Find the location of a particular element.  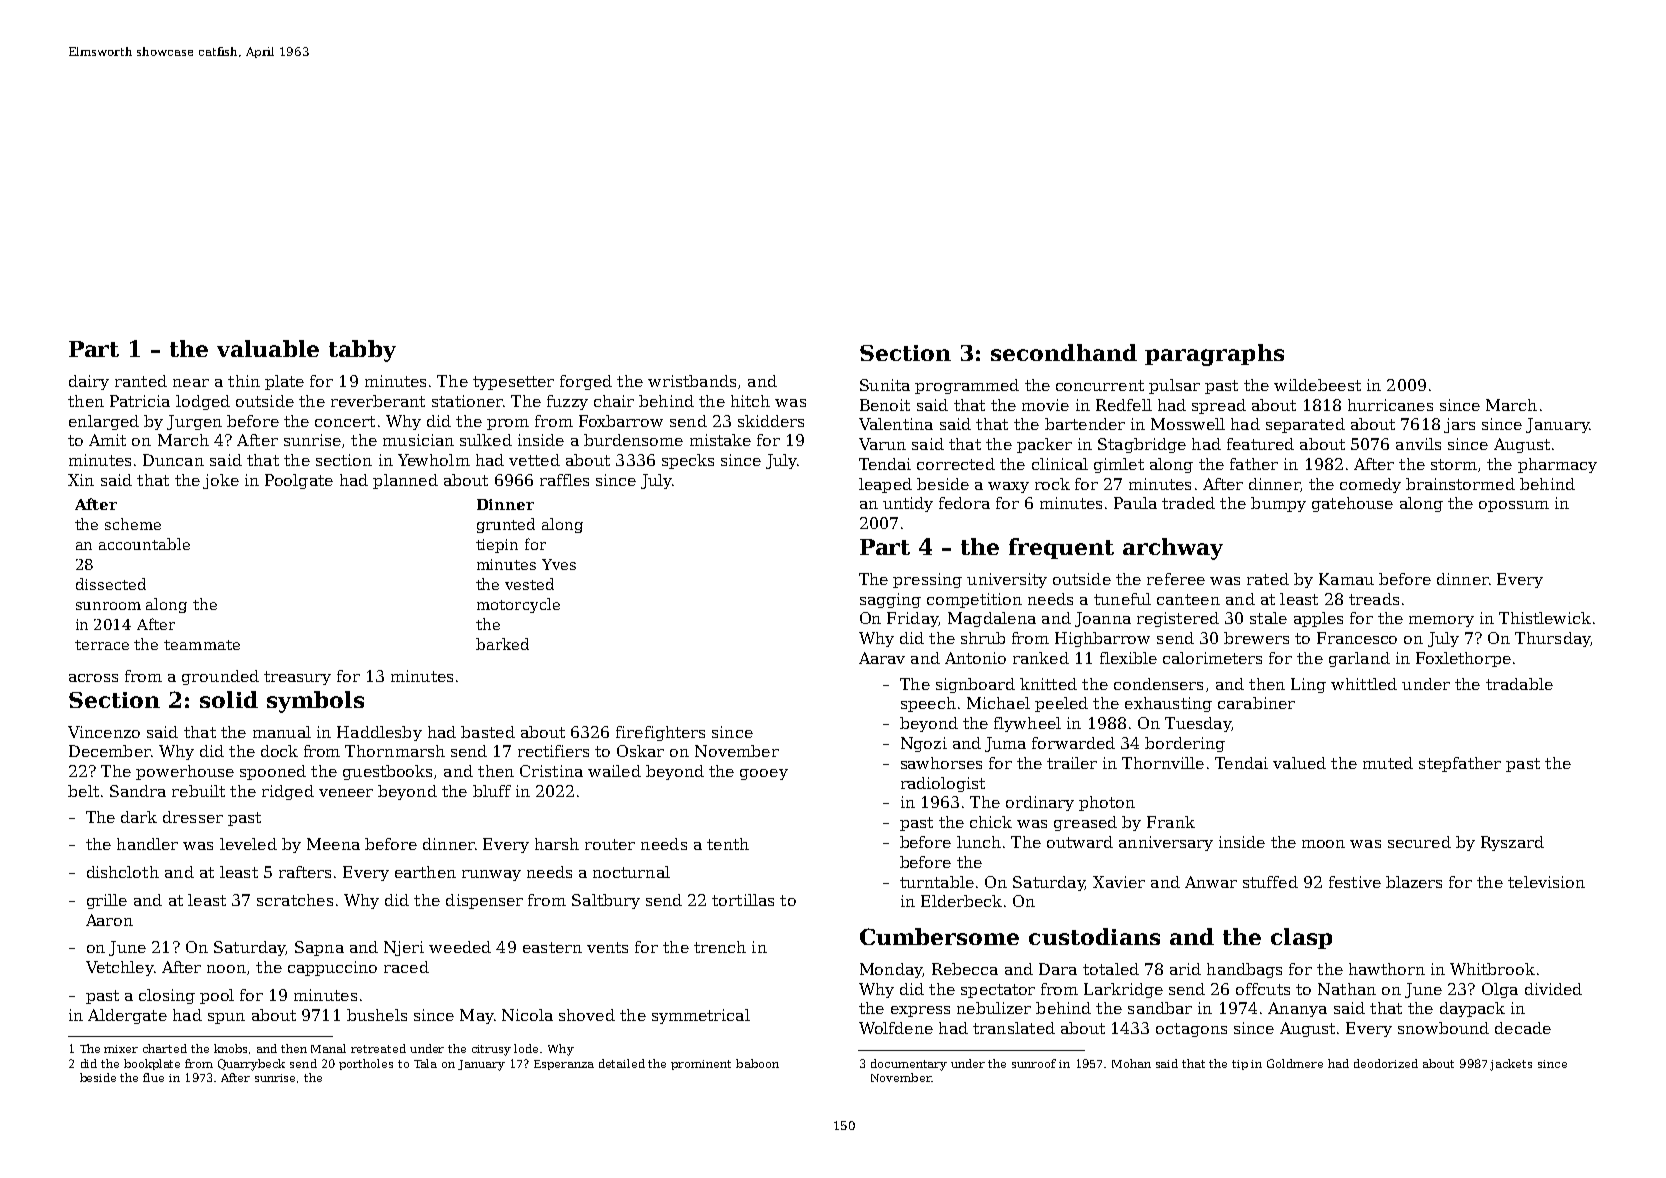

shoved is located at coordinates (587, 1015).
